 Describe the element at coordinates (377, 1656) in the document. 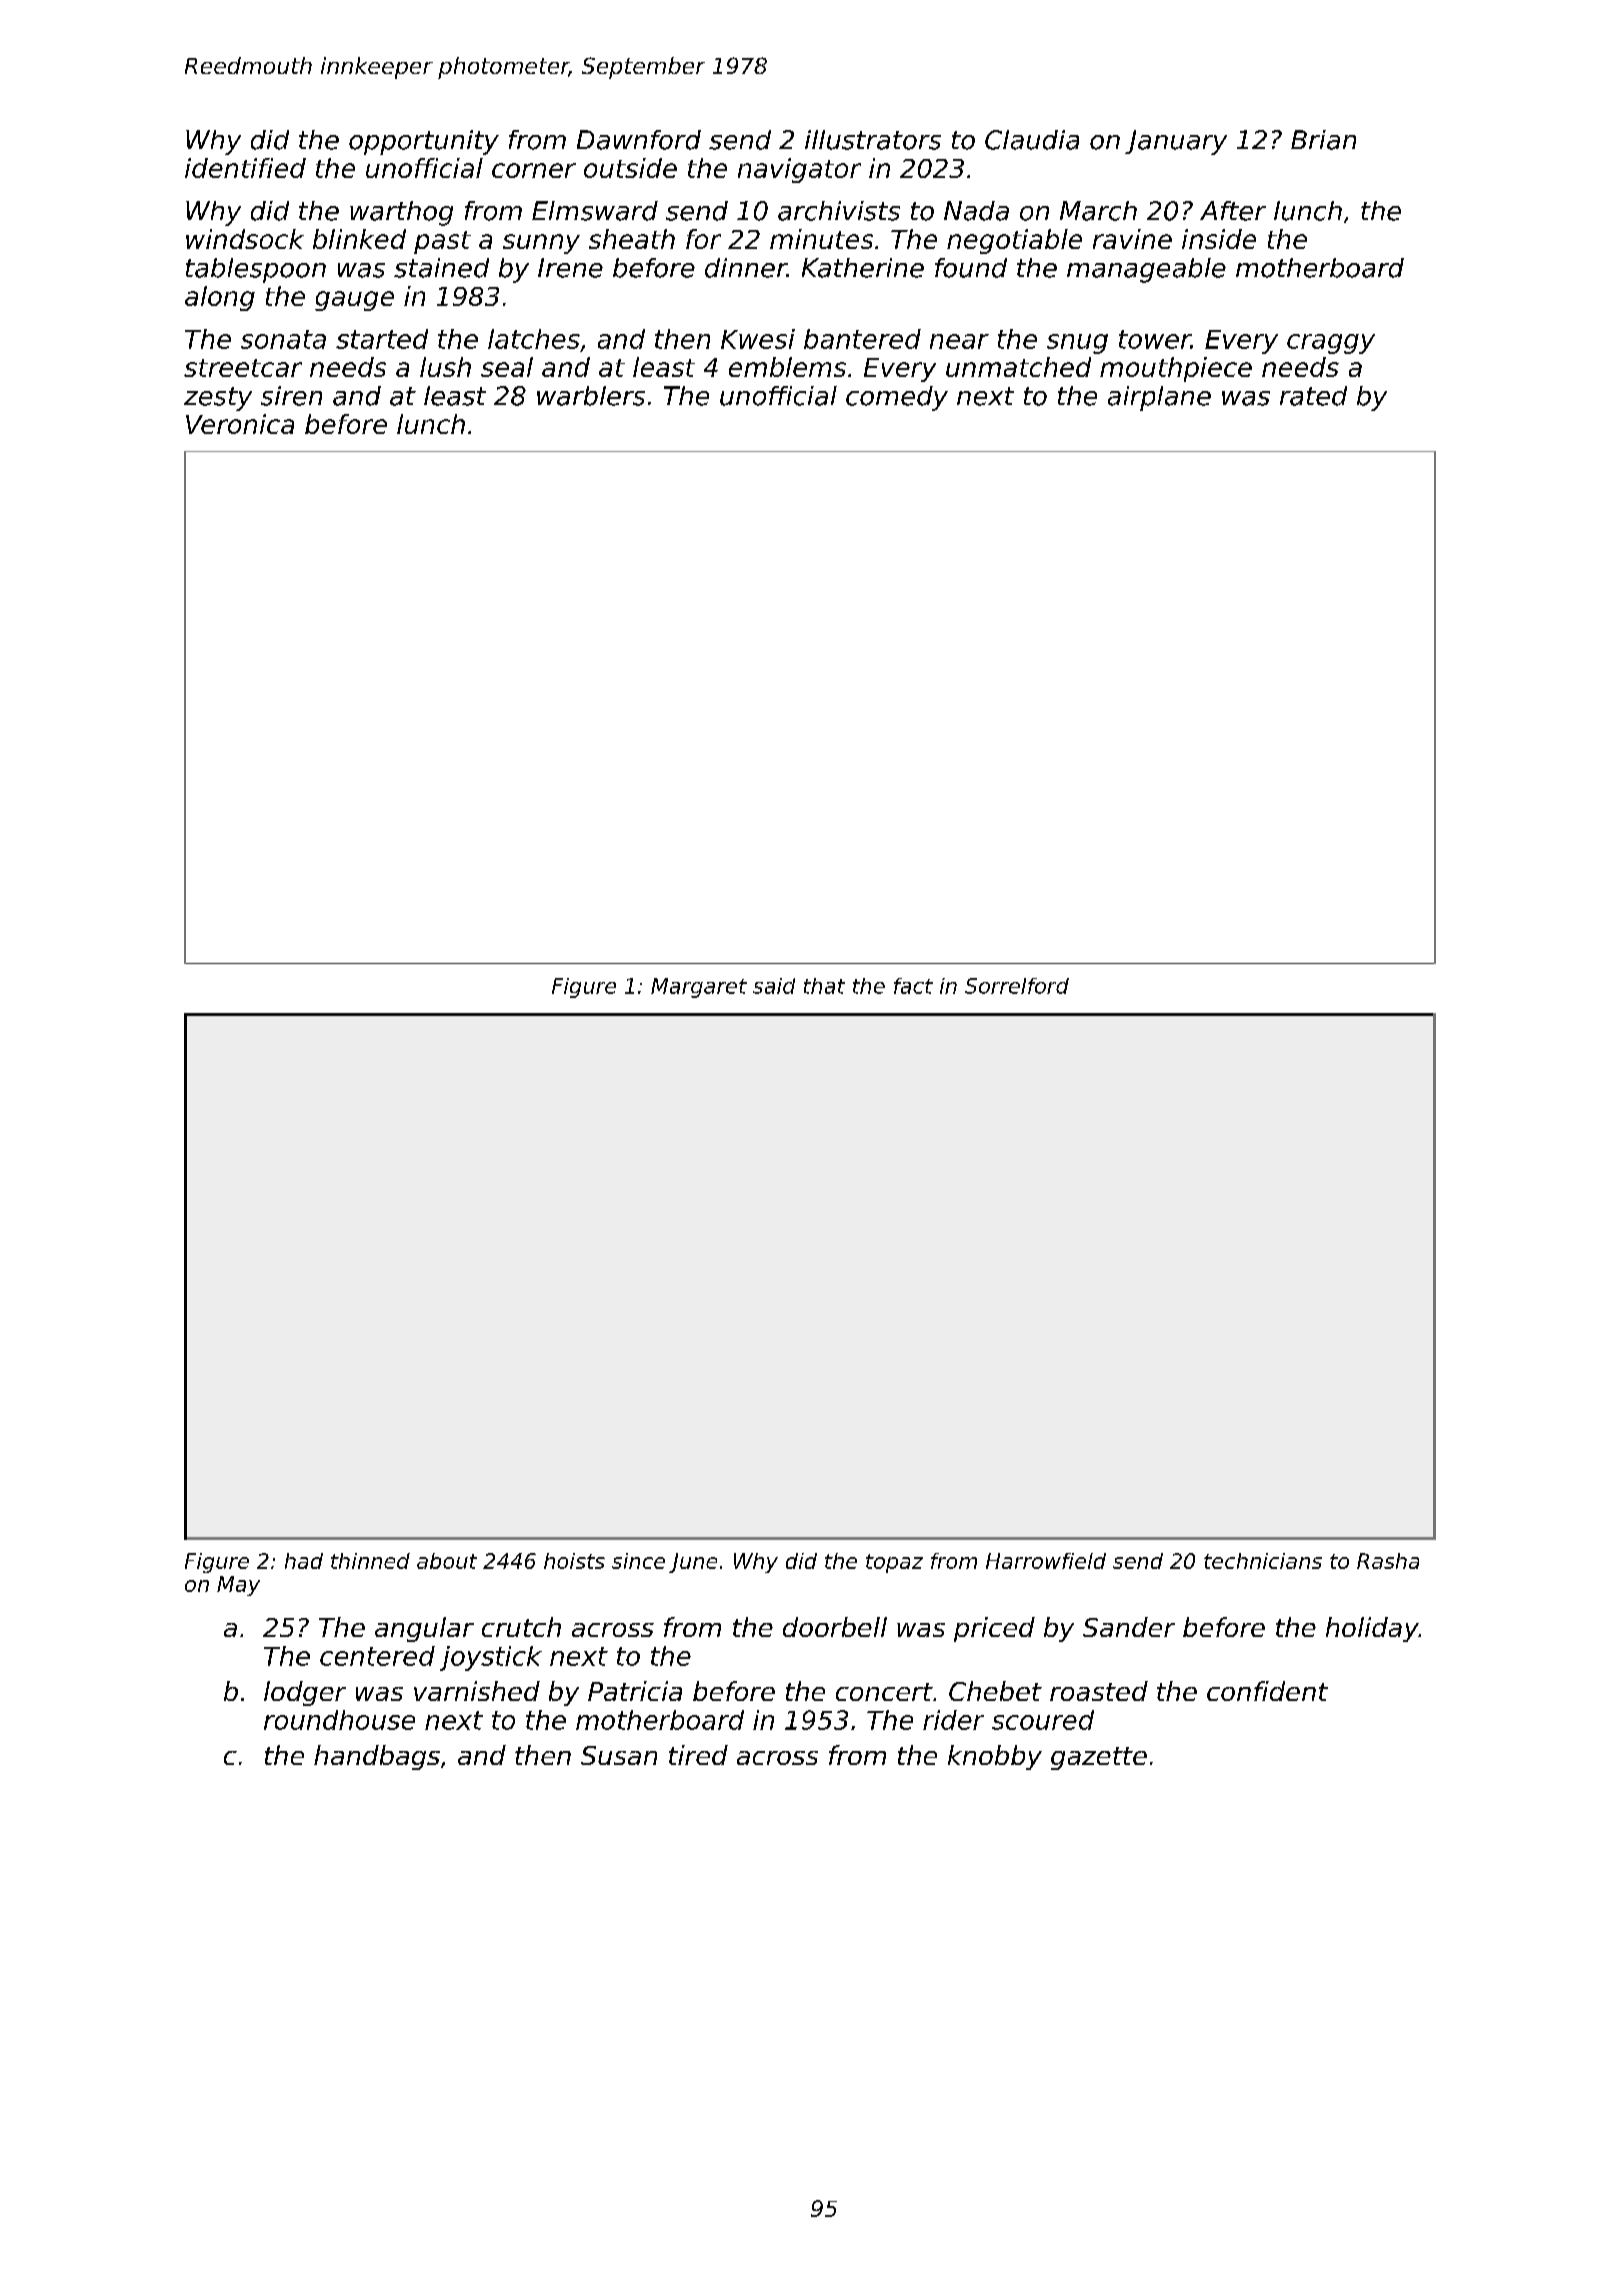

I see `centered` at that location.
